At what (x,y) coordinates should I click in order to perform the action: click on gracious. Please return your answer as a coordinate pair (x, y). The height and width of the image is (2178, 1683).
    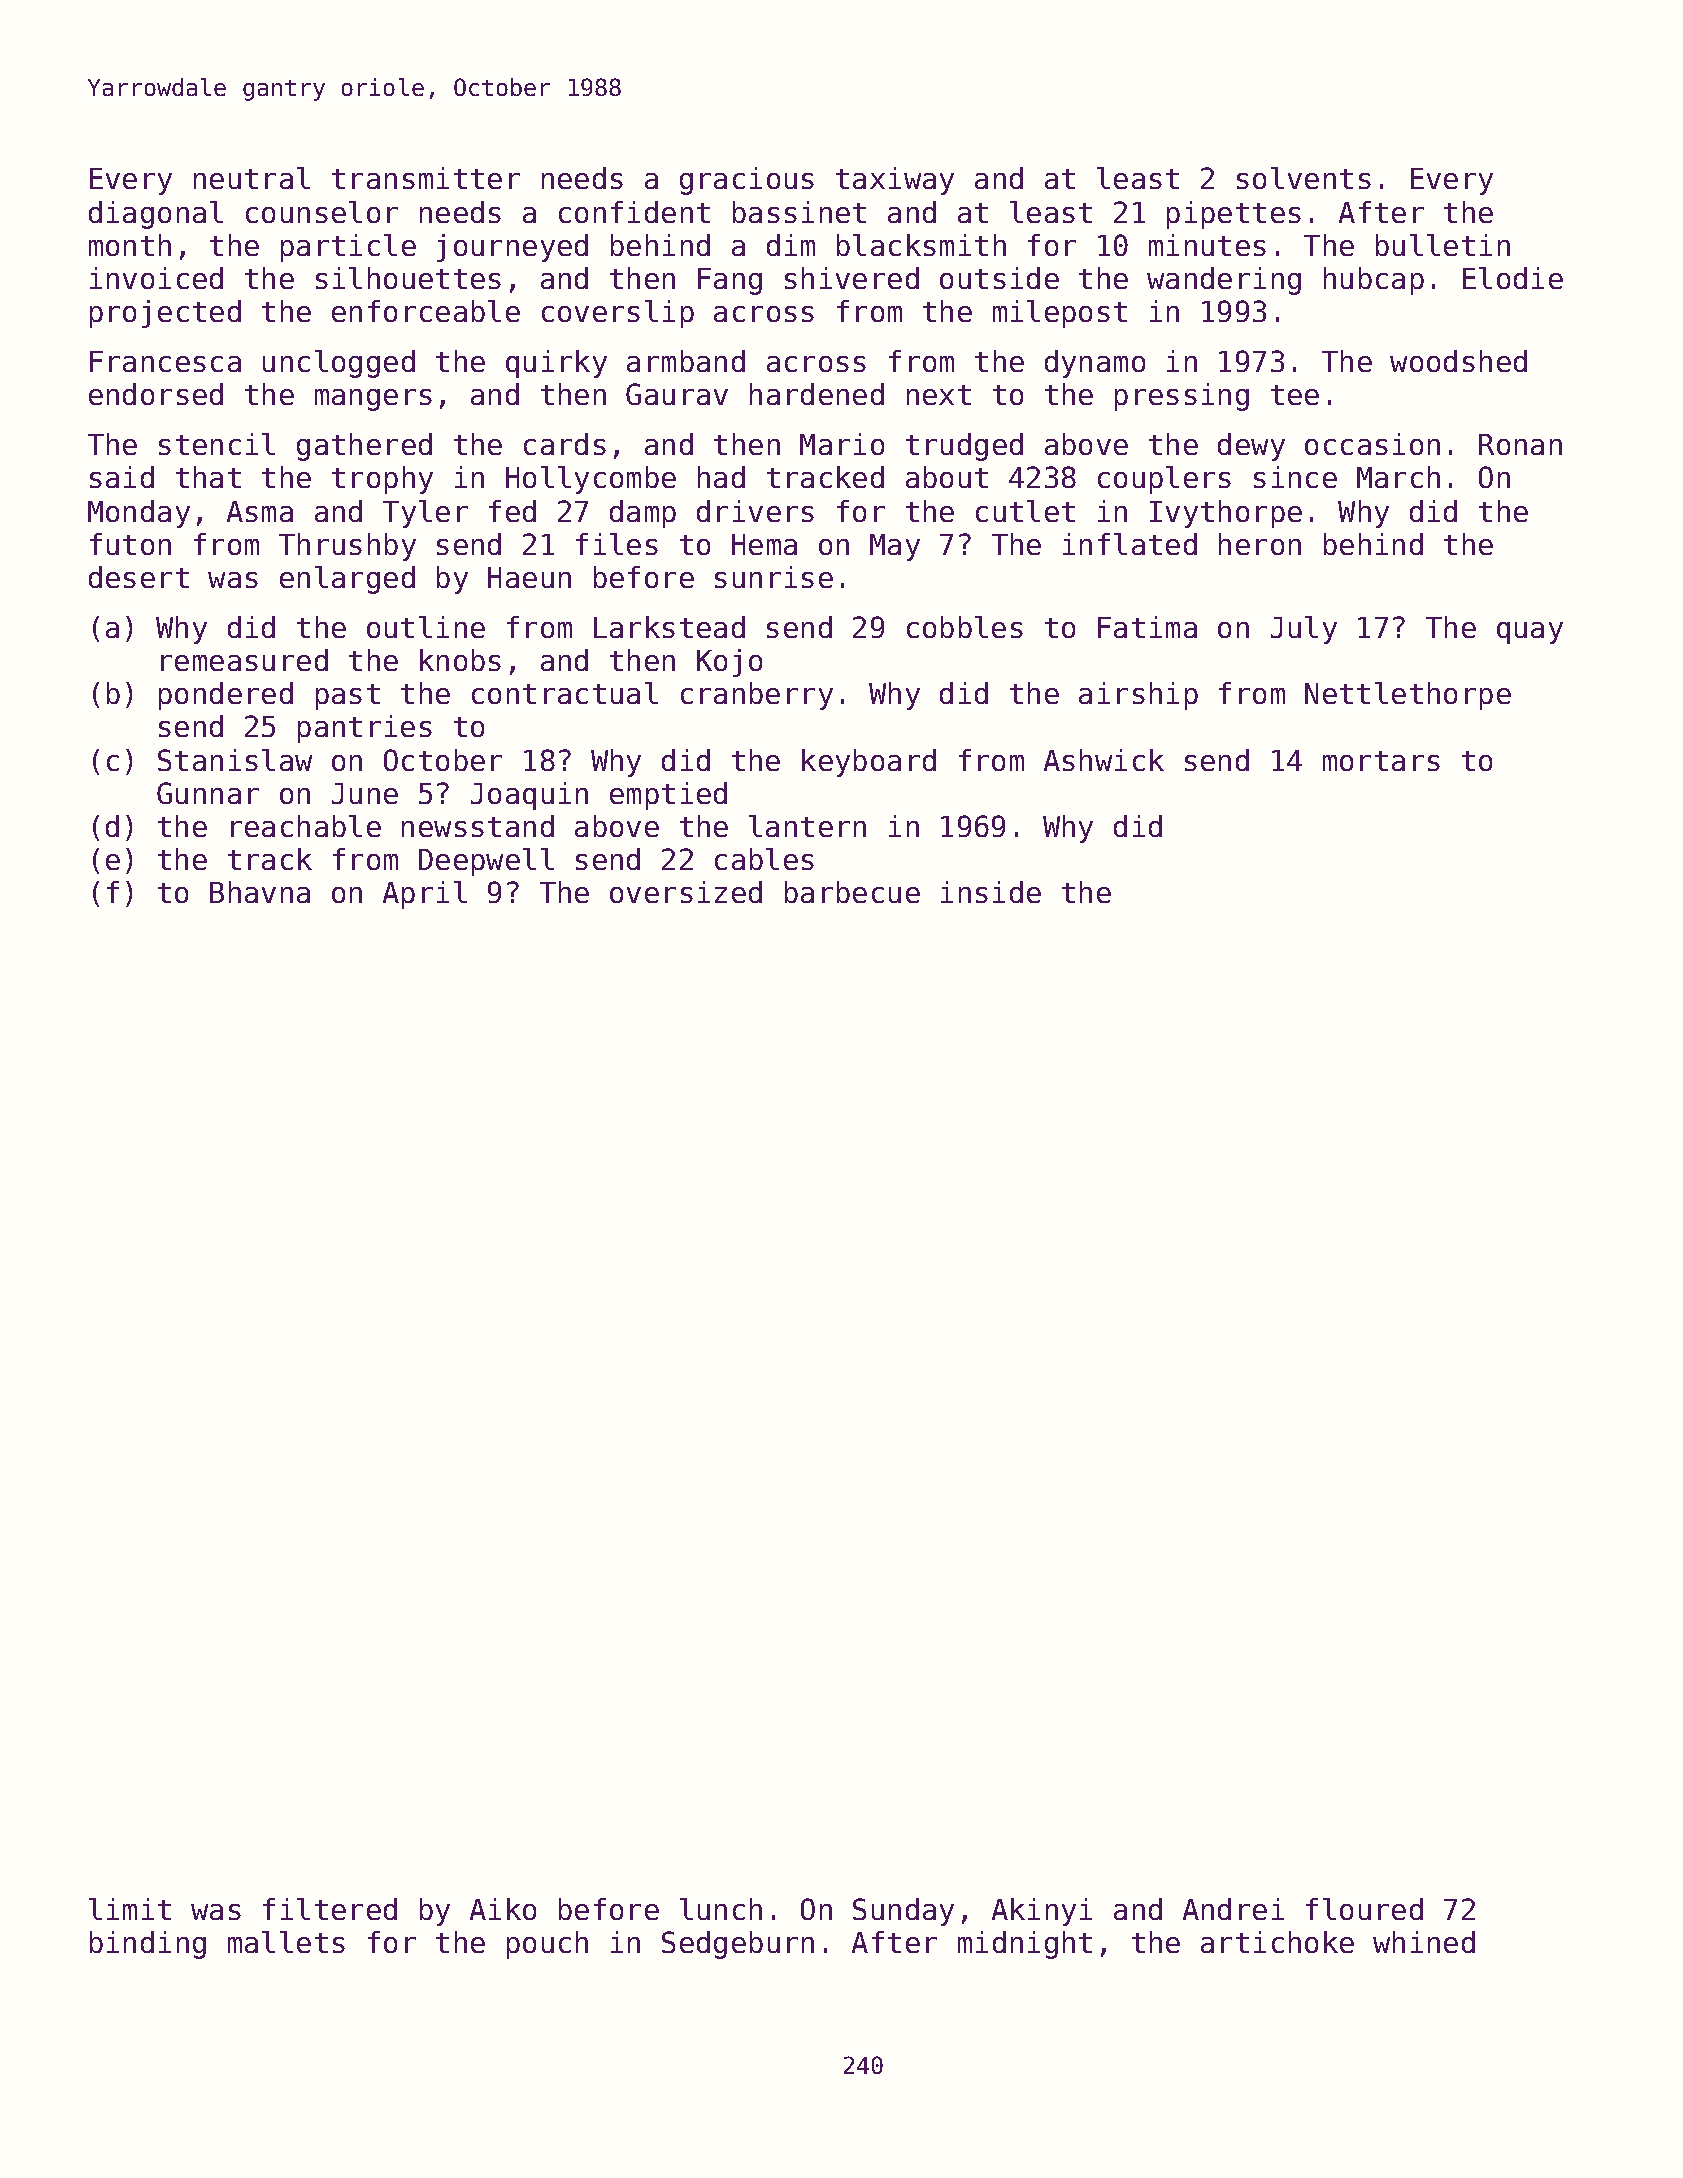
    Looking at the image, I should click on (747, 181).
